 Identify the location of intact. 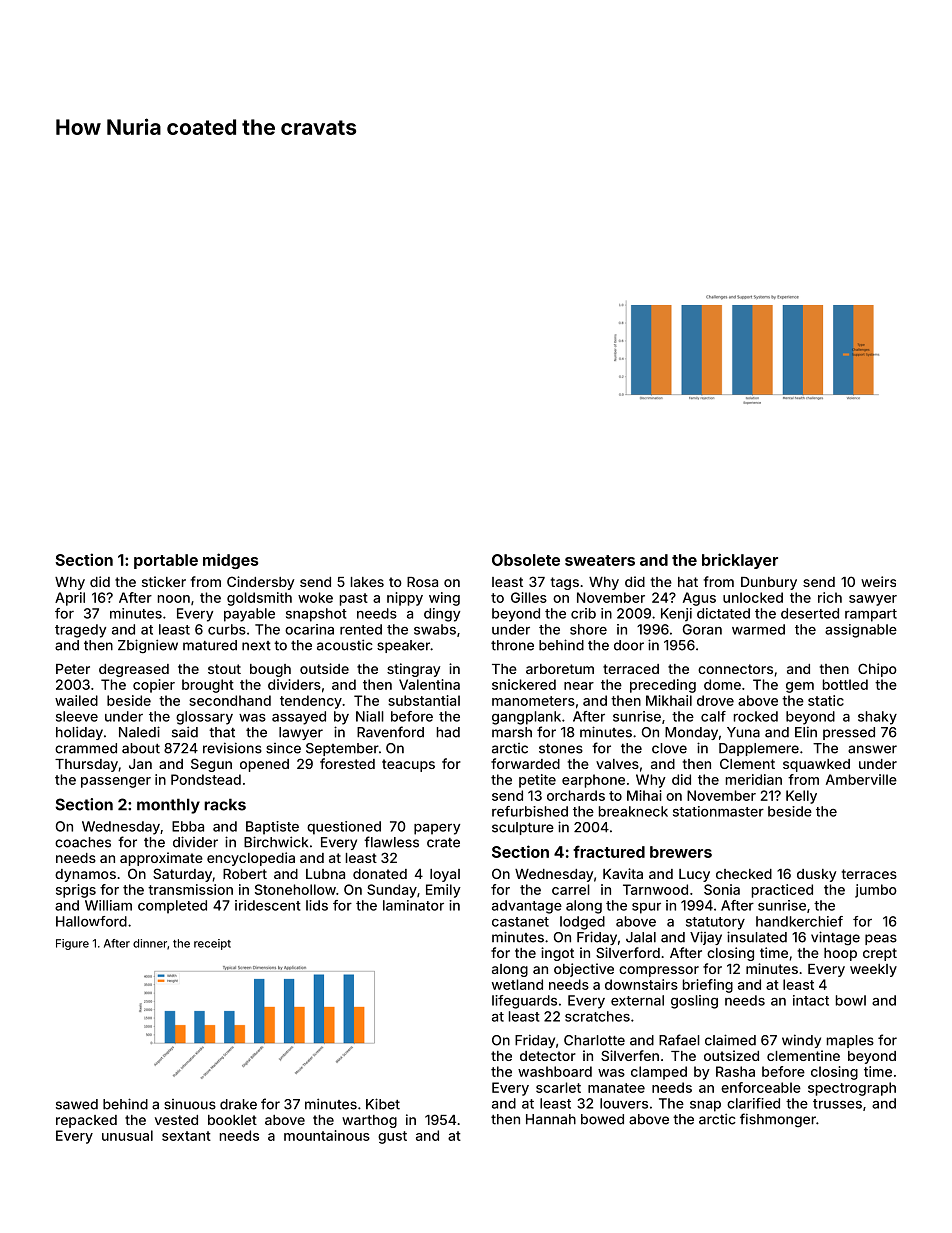
(811, 1000).
